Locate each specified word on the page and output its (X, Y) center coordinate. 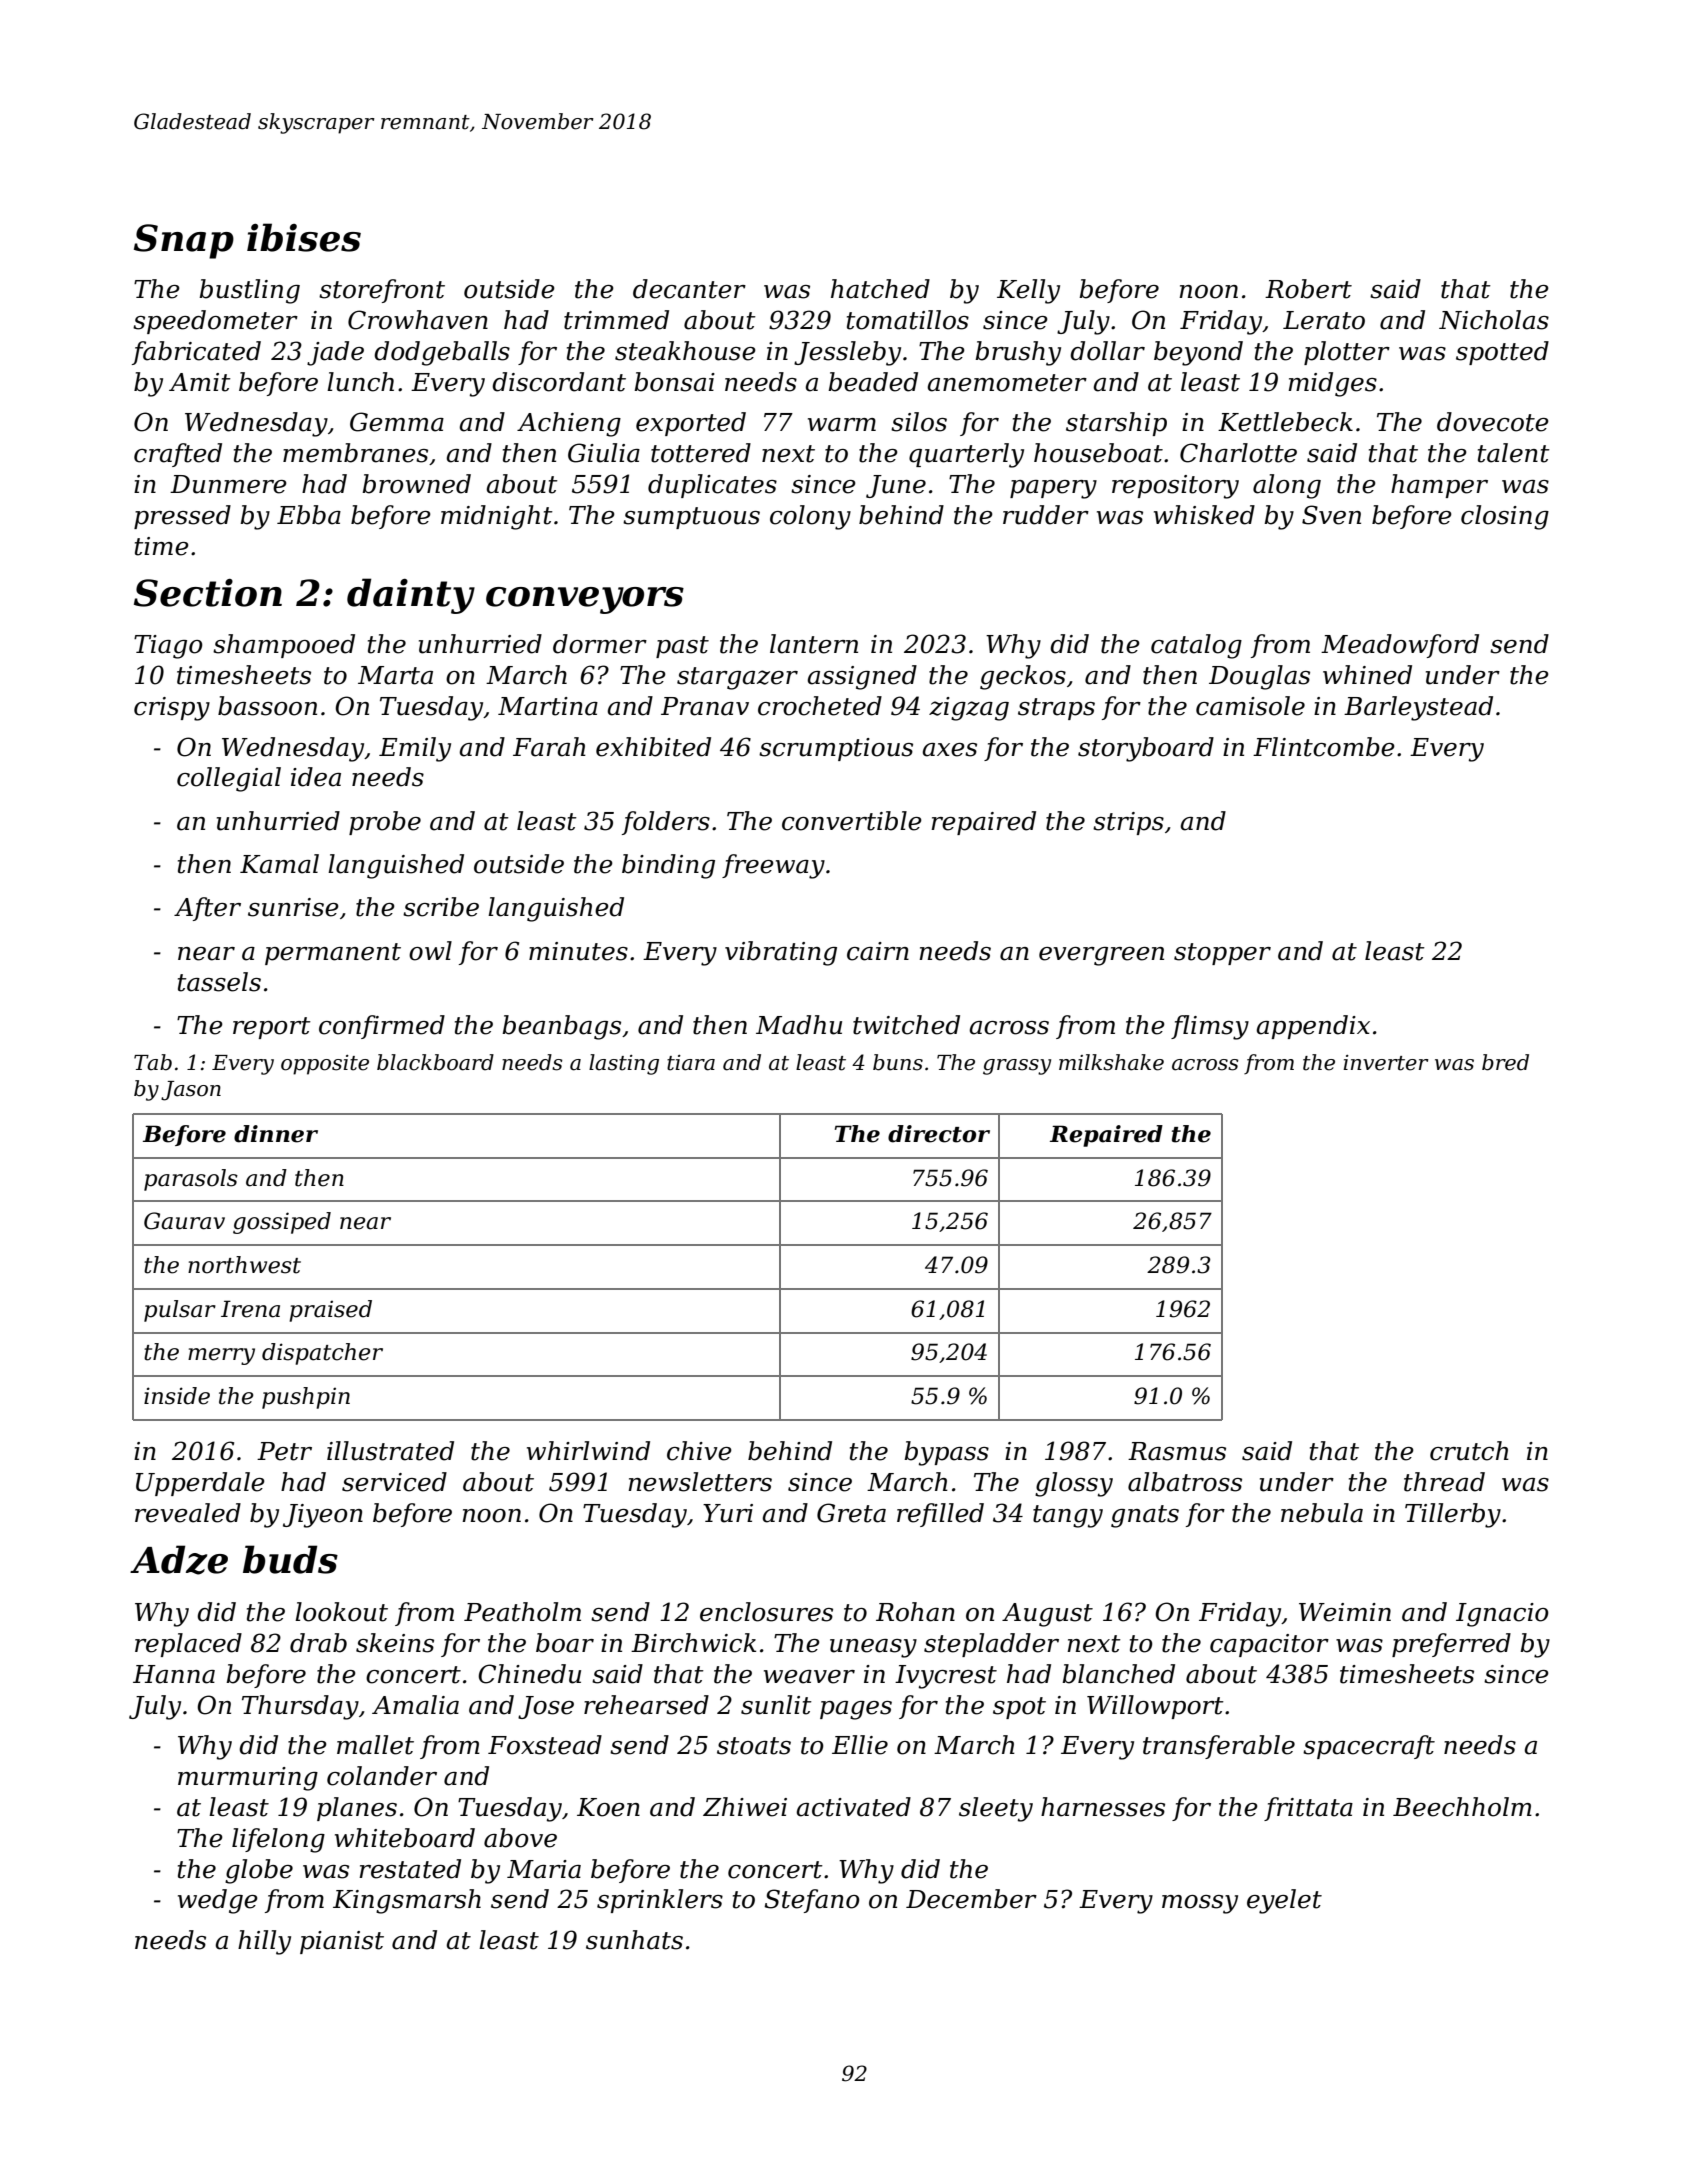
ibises (304, 237)
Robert (1308, 289)
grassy (1017, 1067)
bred (1505, 1062)
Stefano (812, 1901)
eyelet (1284, 1901)
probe (385, 823)
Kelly (1028, 291)
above (520, 1838)
